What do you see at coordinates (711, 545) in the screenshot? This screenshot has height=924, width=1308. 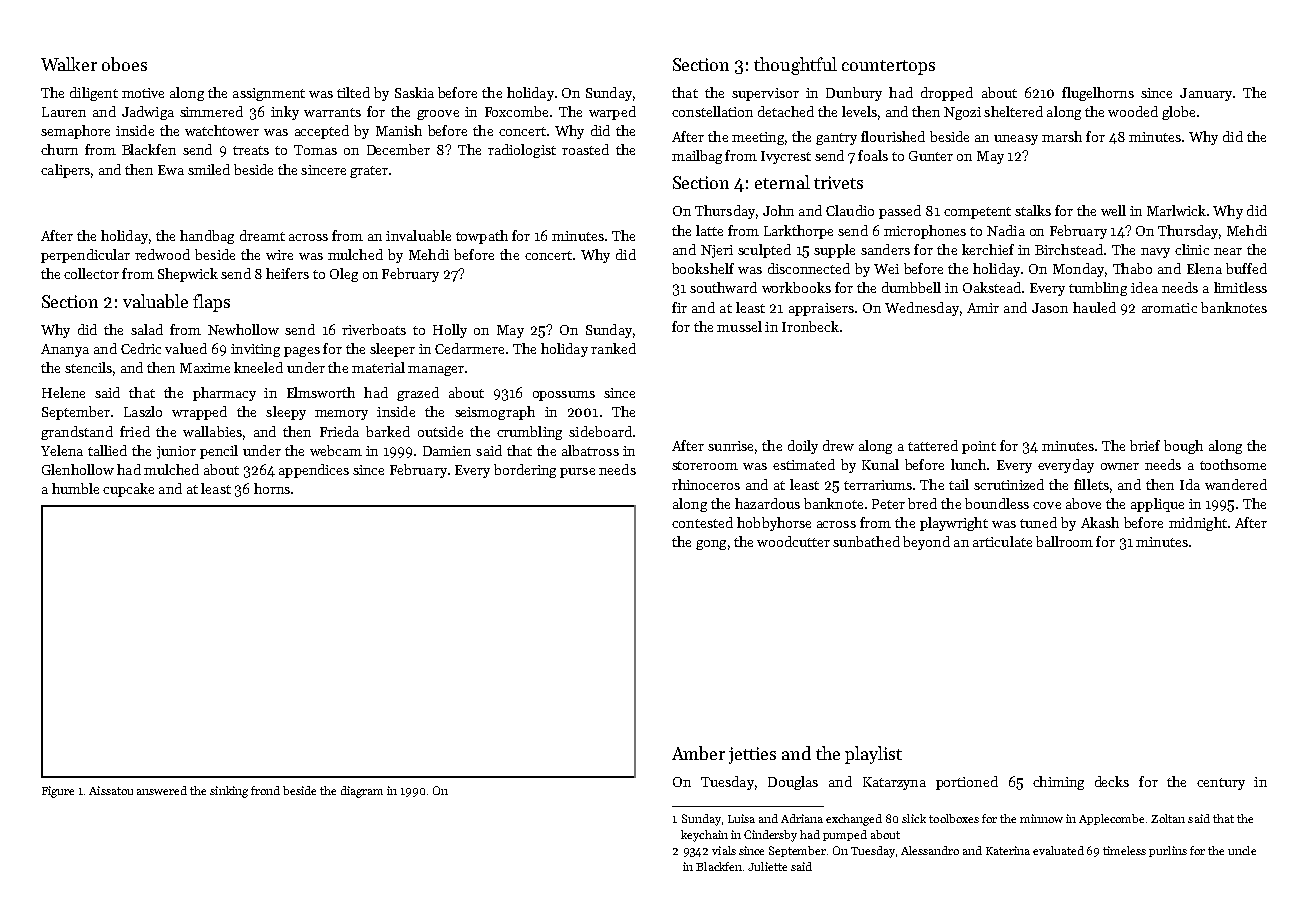 I see `gong` at bounding box center [711, 545].
